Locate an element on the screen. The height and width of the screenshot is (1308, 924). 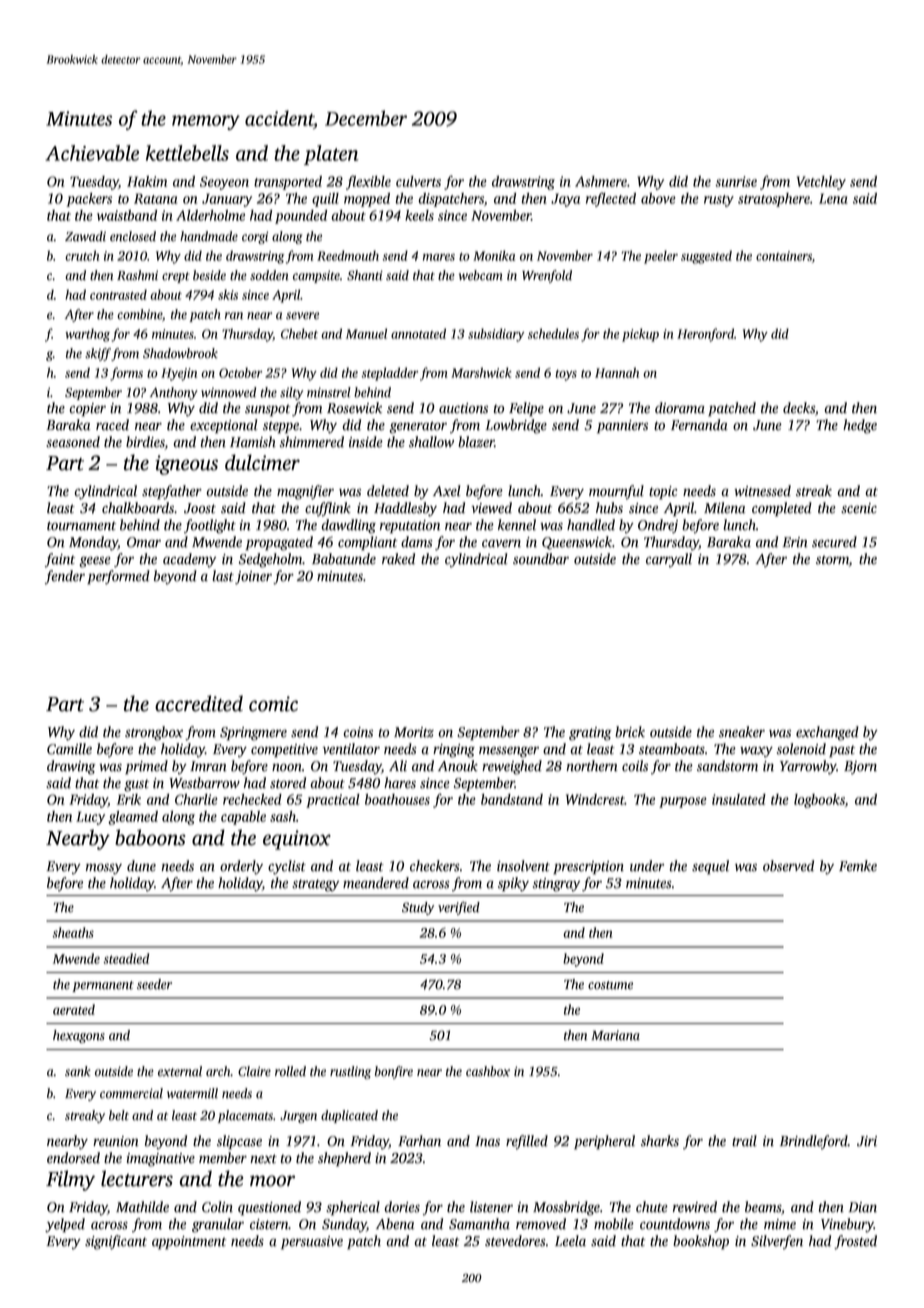
kettlebells is located at coordinates (187, 153).
